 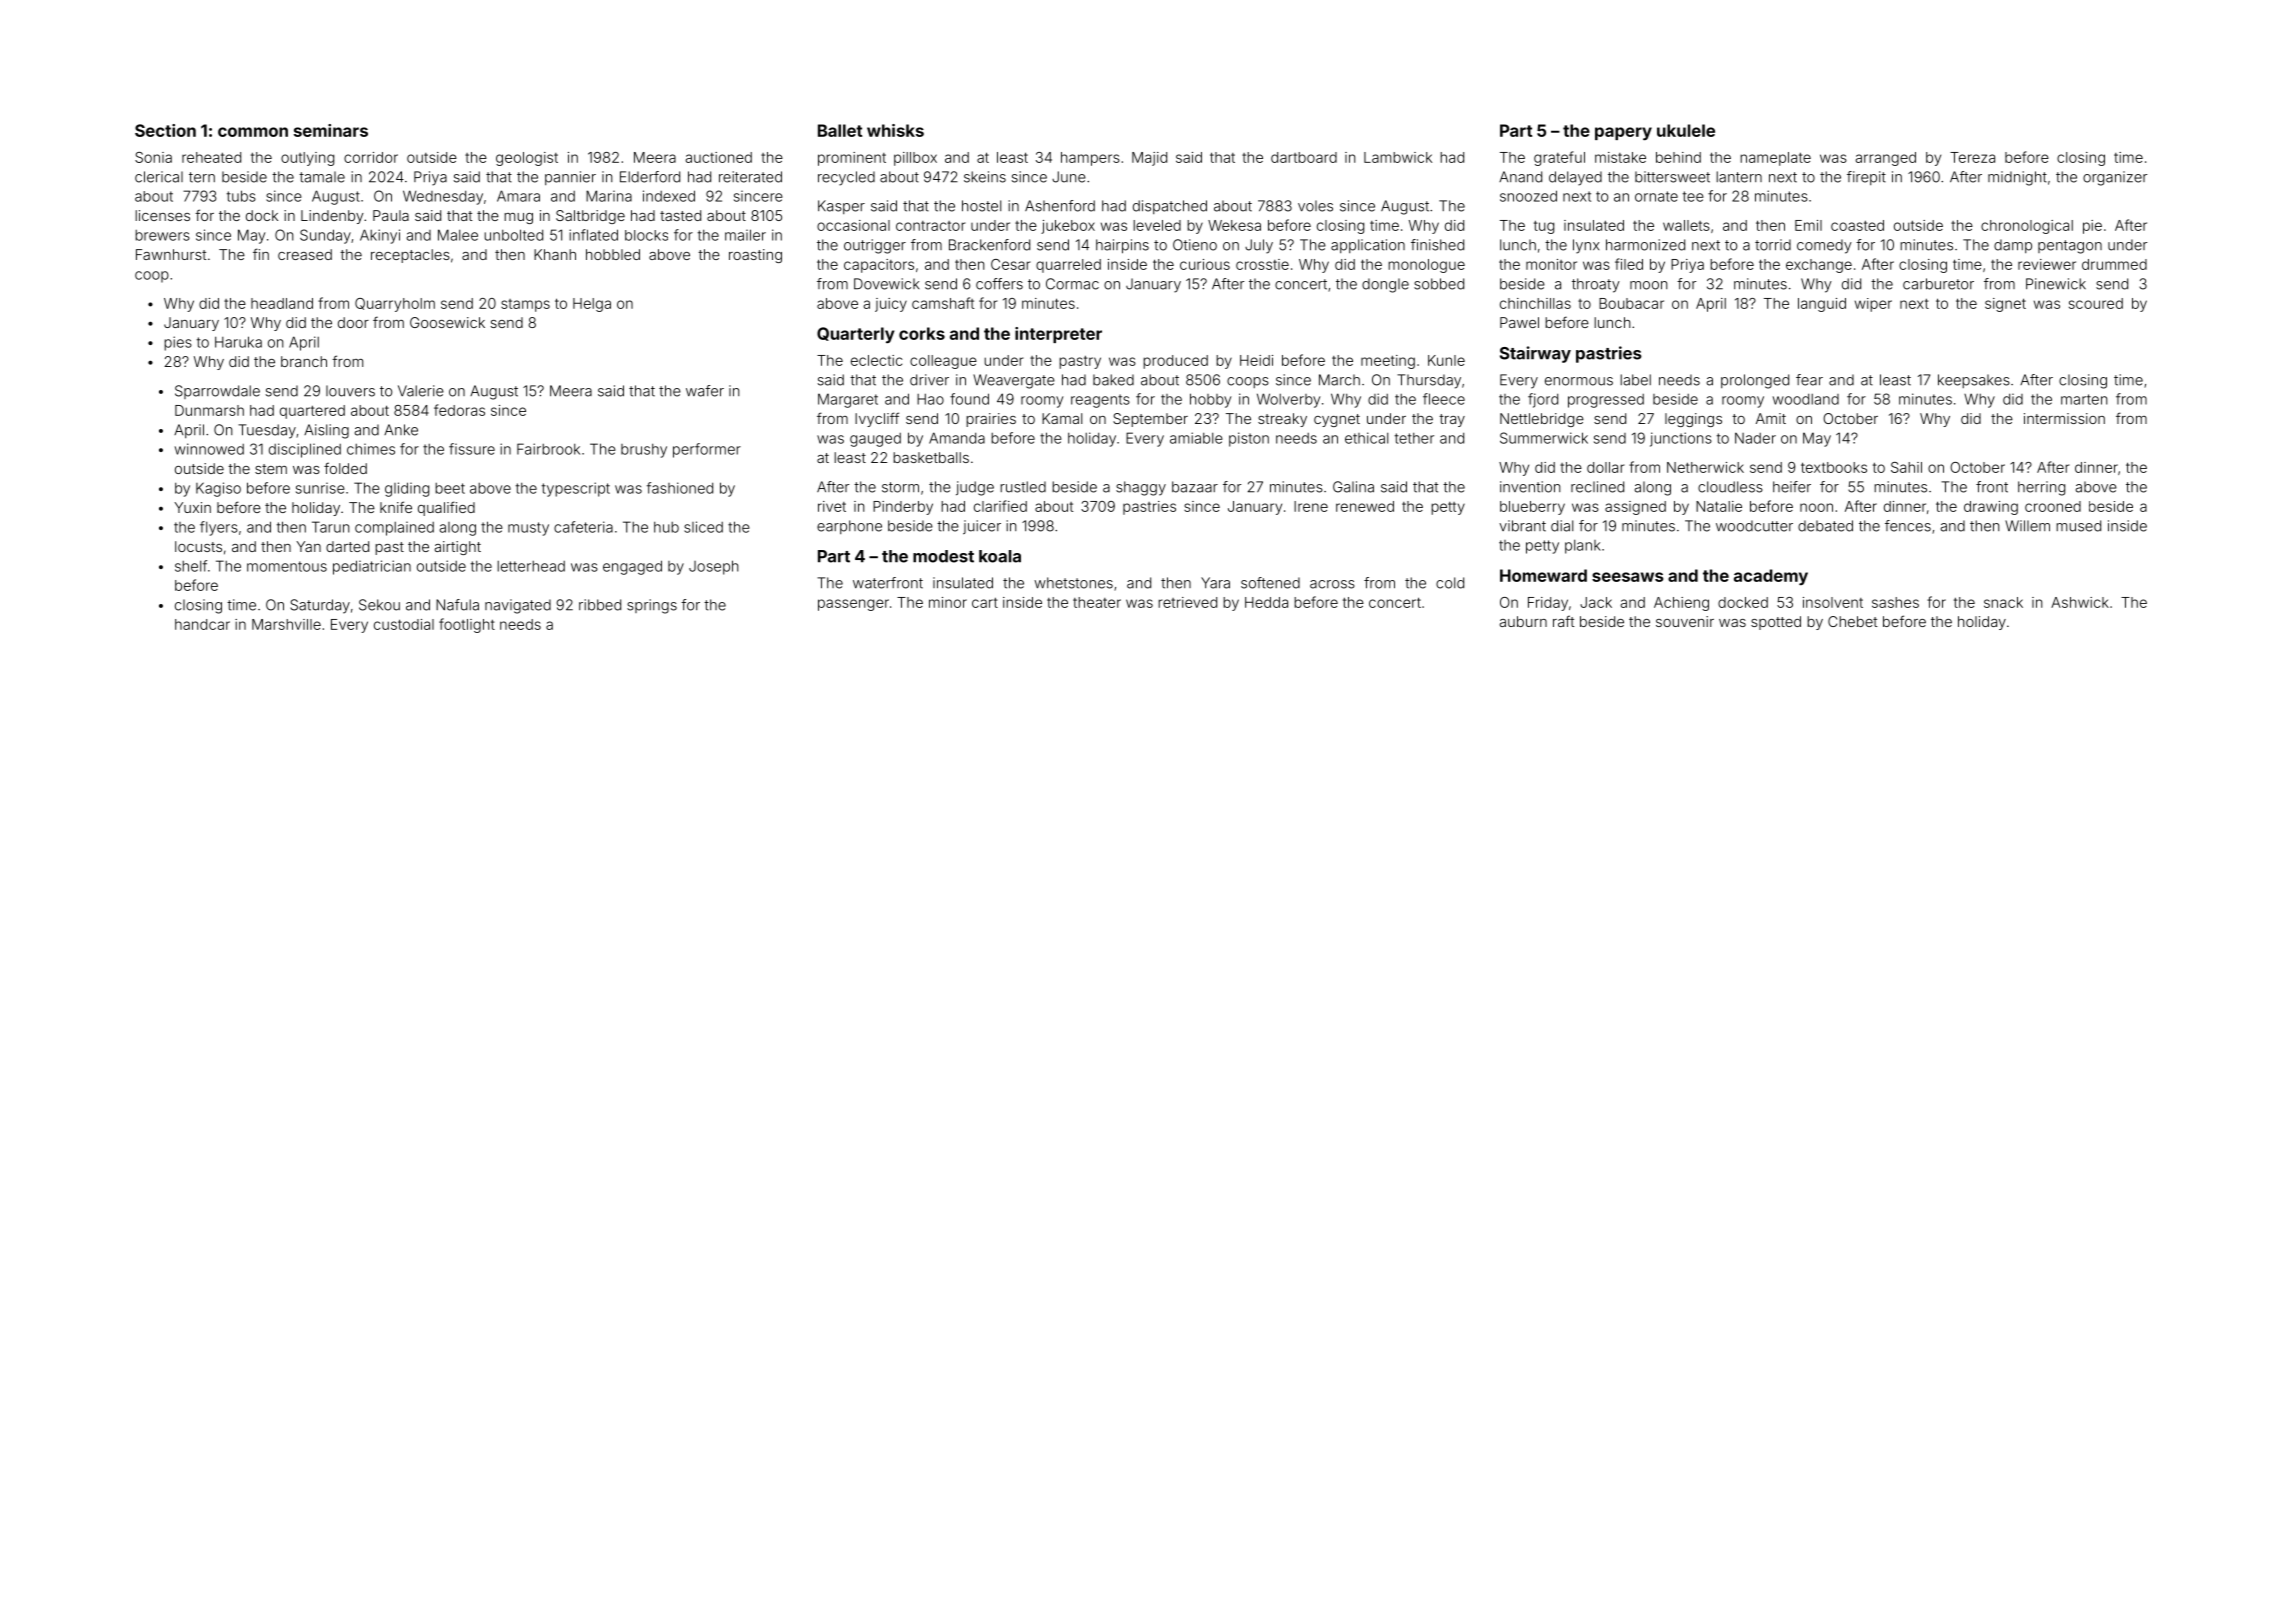 What do you see at coordinates (271, 469) in the screenshot?
I see `stem` at bounding box center [271, 469].
